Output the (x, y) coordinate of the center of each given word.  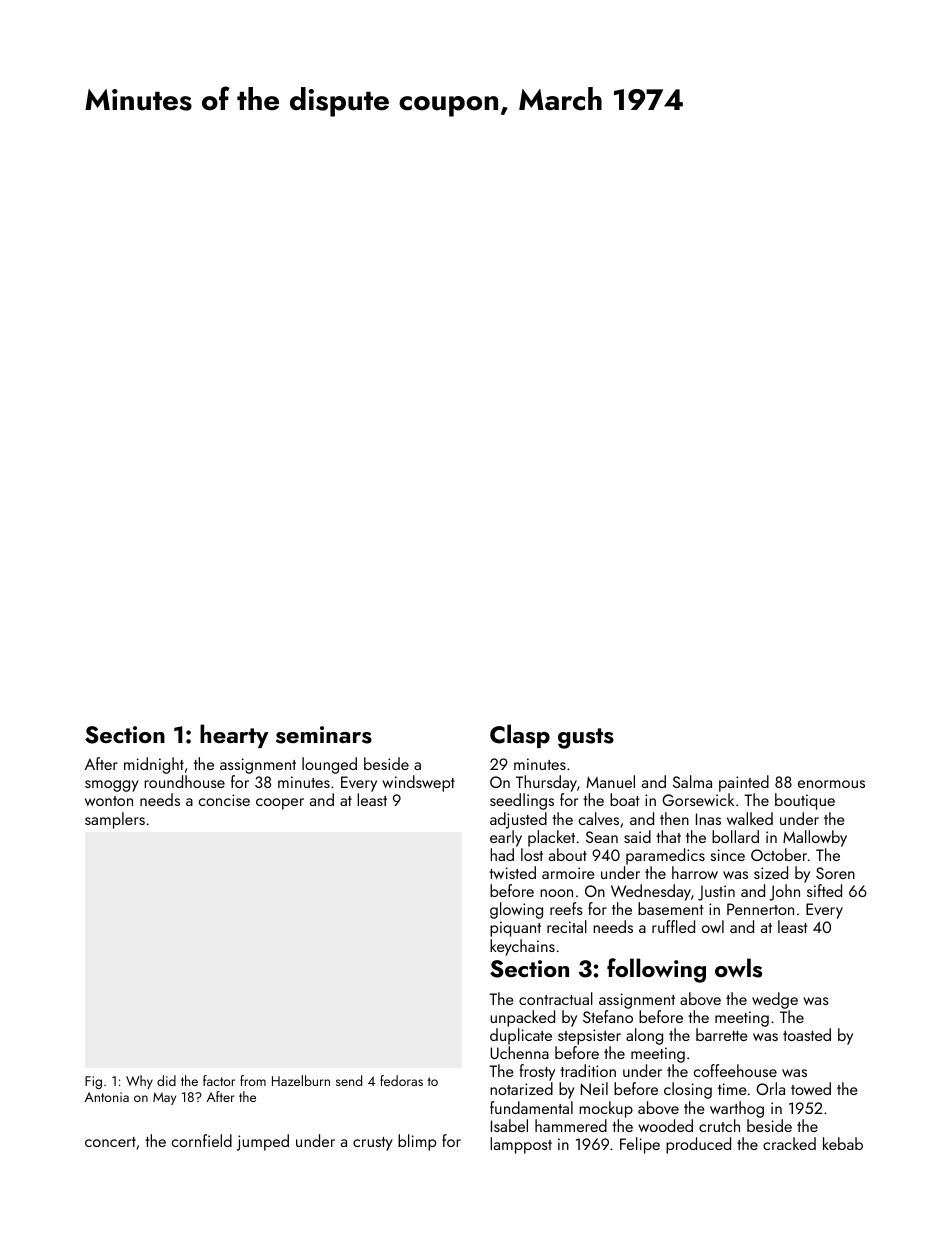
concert (110, 1142)
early (506, 838)
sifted (824, 890)
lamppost (521, 1145)
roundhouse (184, 781)
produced (698, 1145)
